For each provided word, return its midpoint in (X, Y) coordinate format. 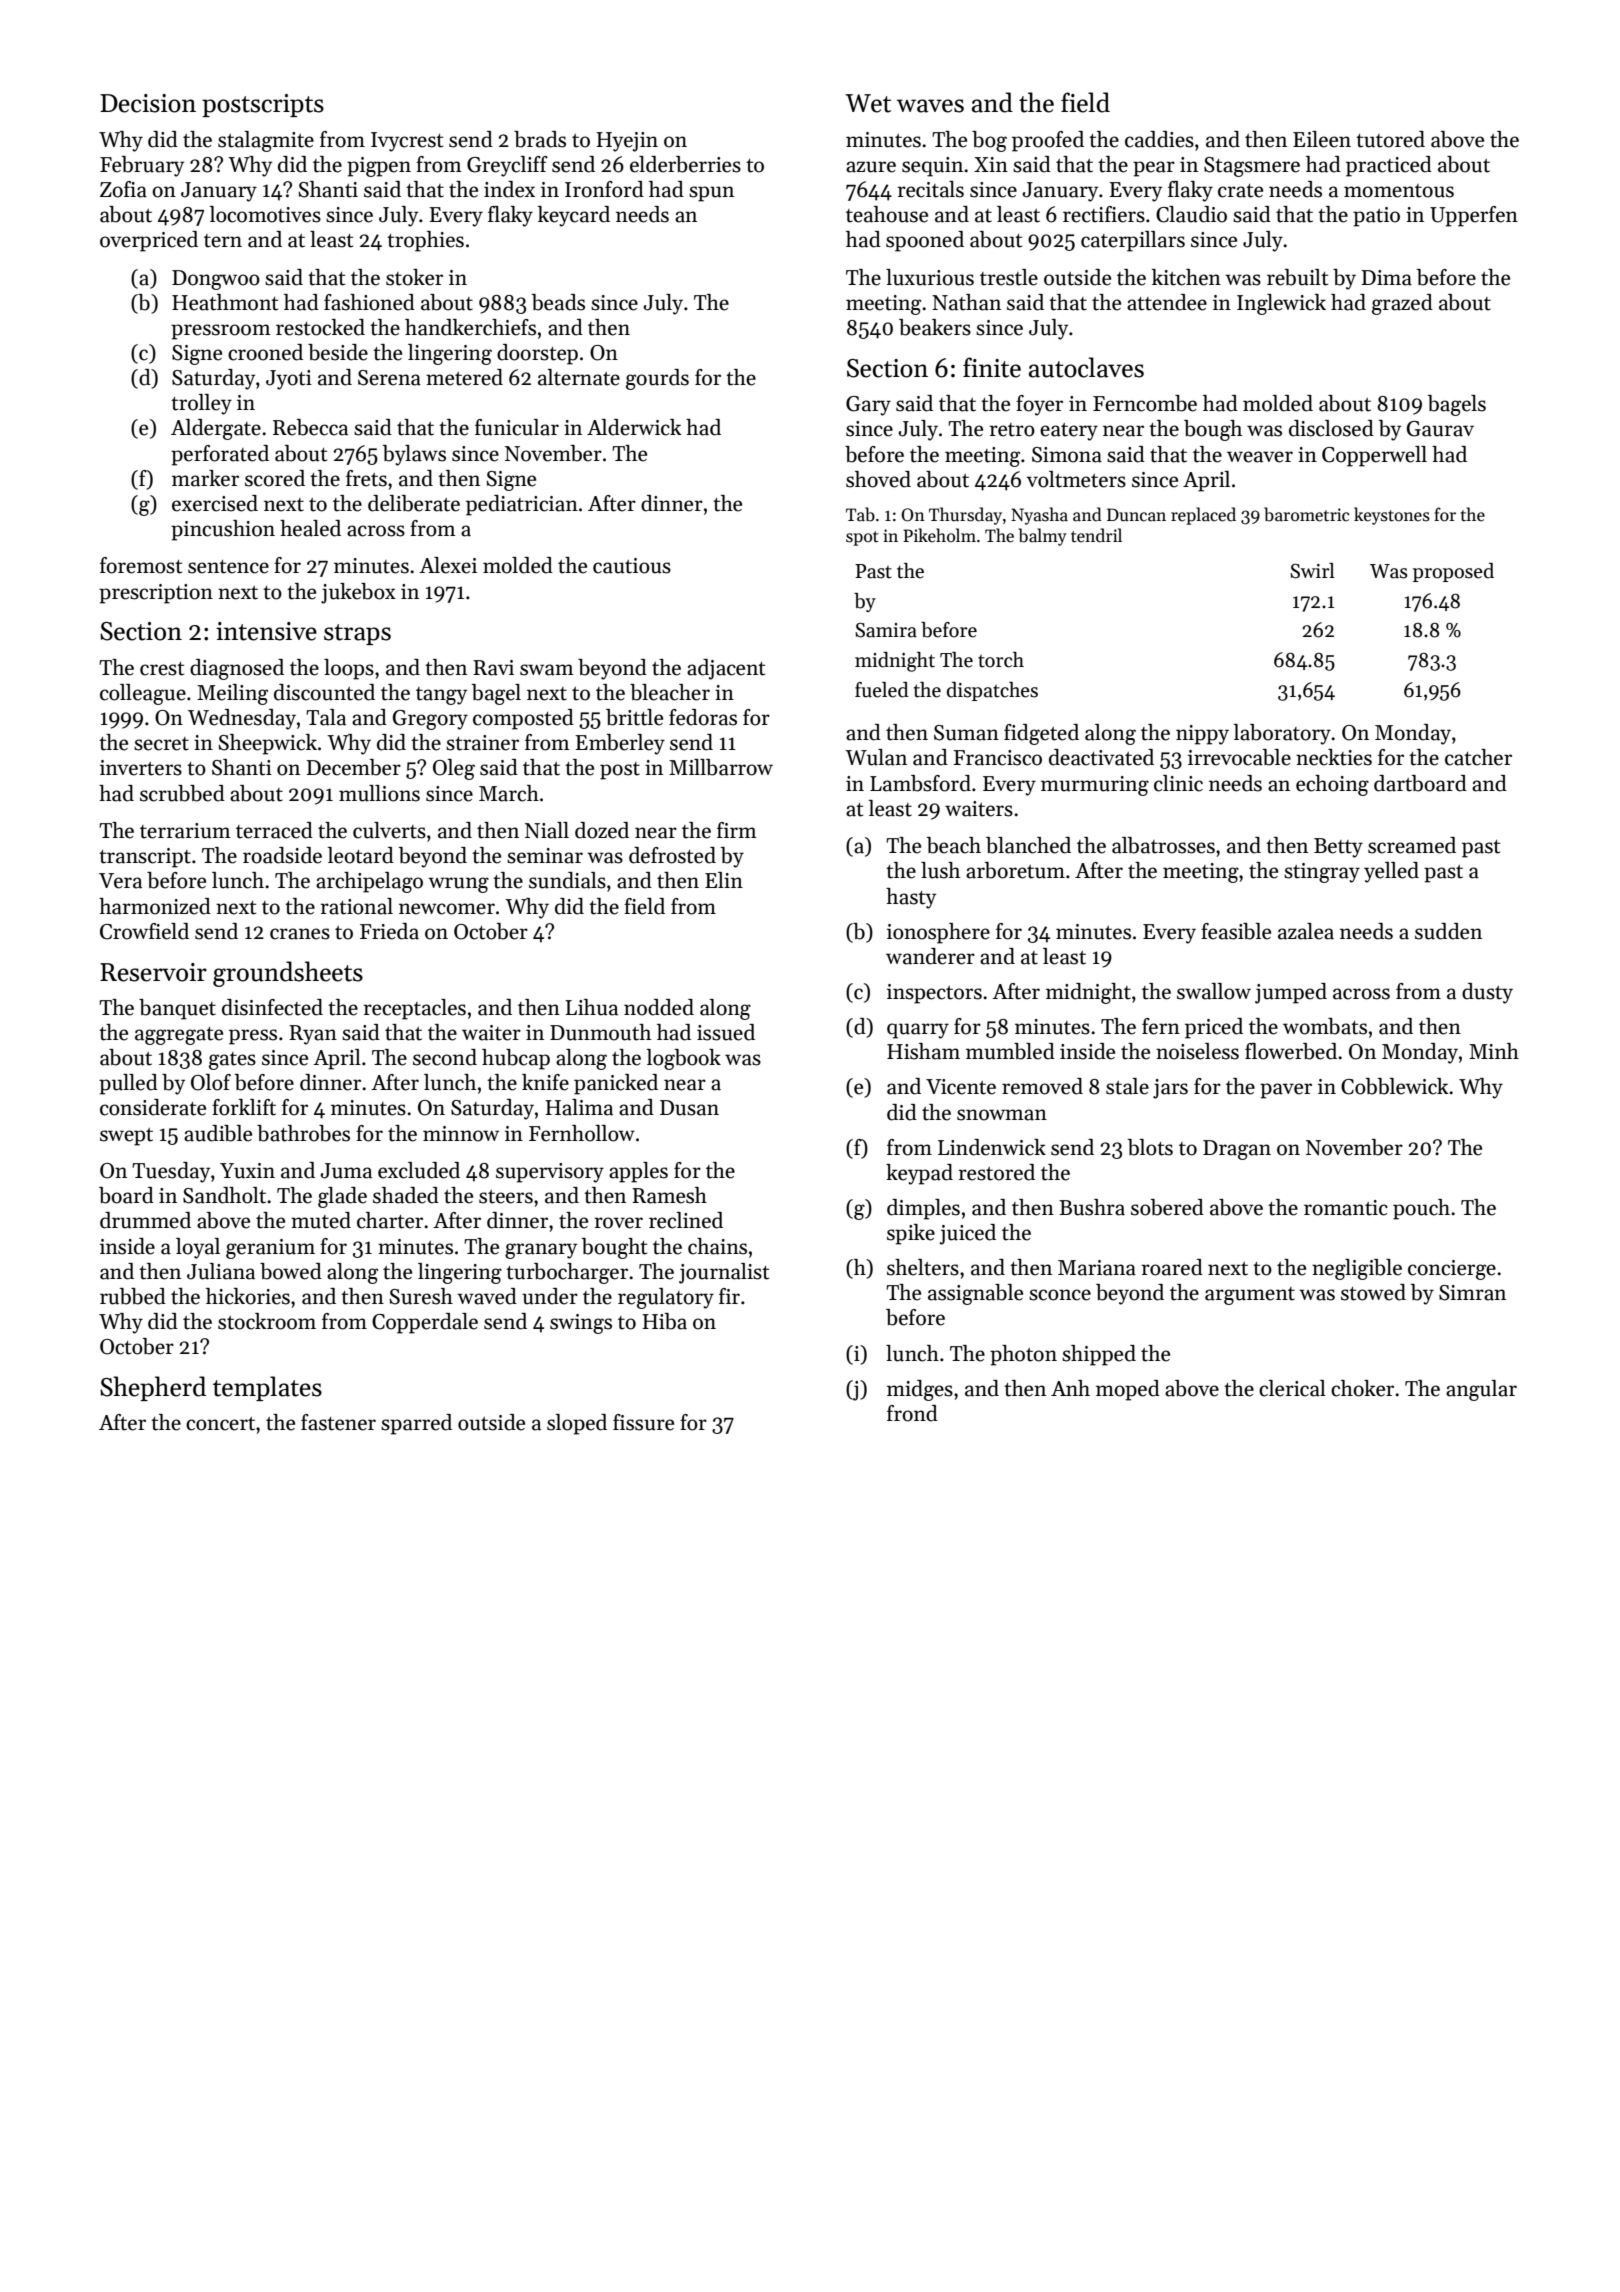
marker (205, 478)
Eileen (1322, 139)
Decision (148, 103)
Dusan (689, 1108)
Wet (868, 103)
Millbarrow (721, 767)
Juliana (221, 1271)
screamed (1412, 845)
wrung (458, 885)
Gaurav (1440, 429)
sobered (1167, 1207)
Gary (868, 406)
